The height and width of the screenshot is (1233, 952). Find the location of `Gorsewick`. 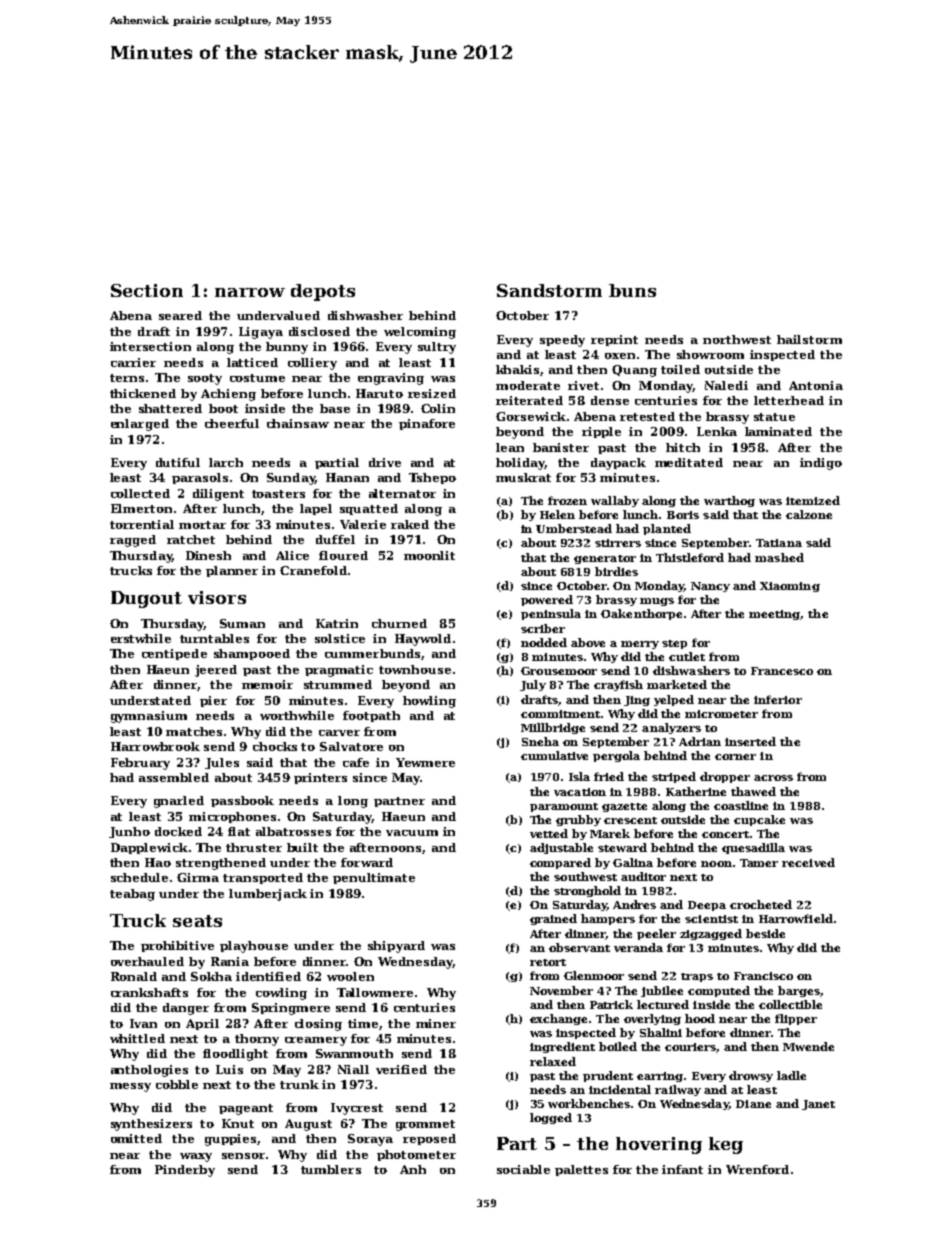

Gorsewick is located at coordinates (531, 416).
